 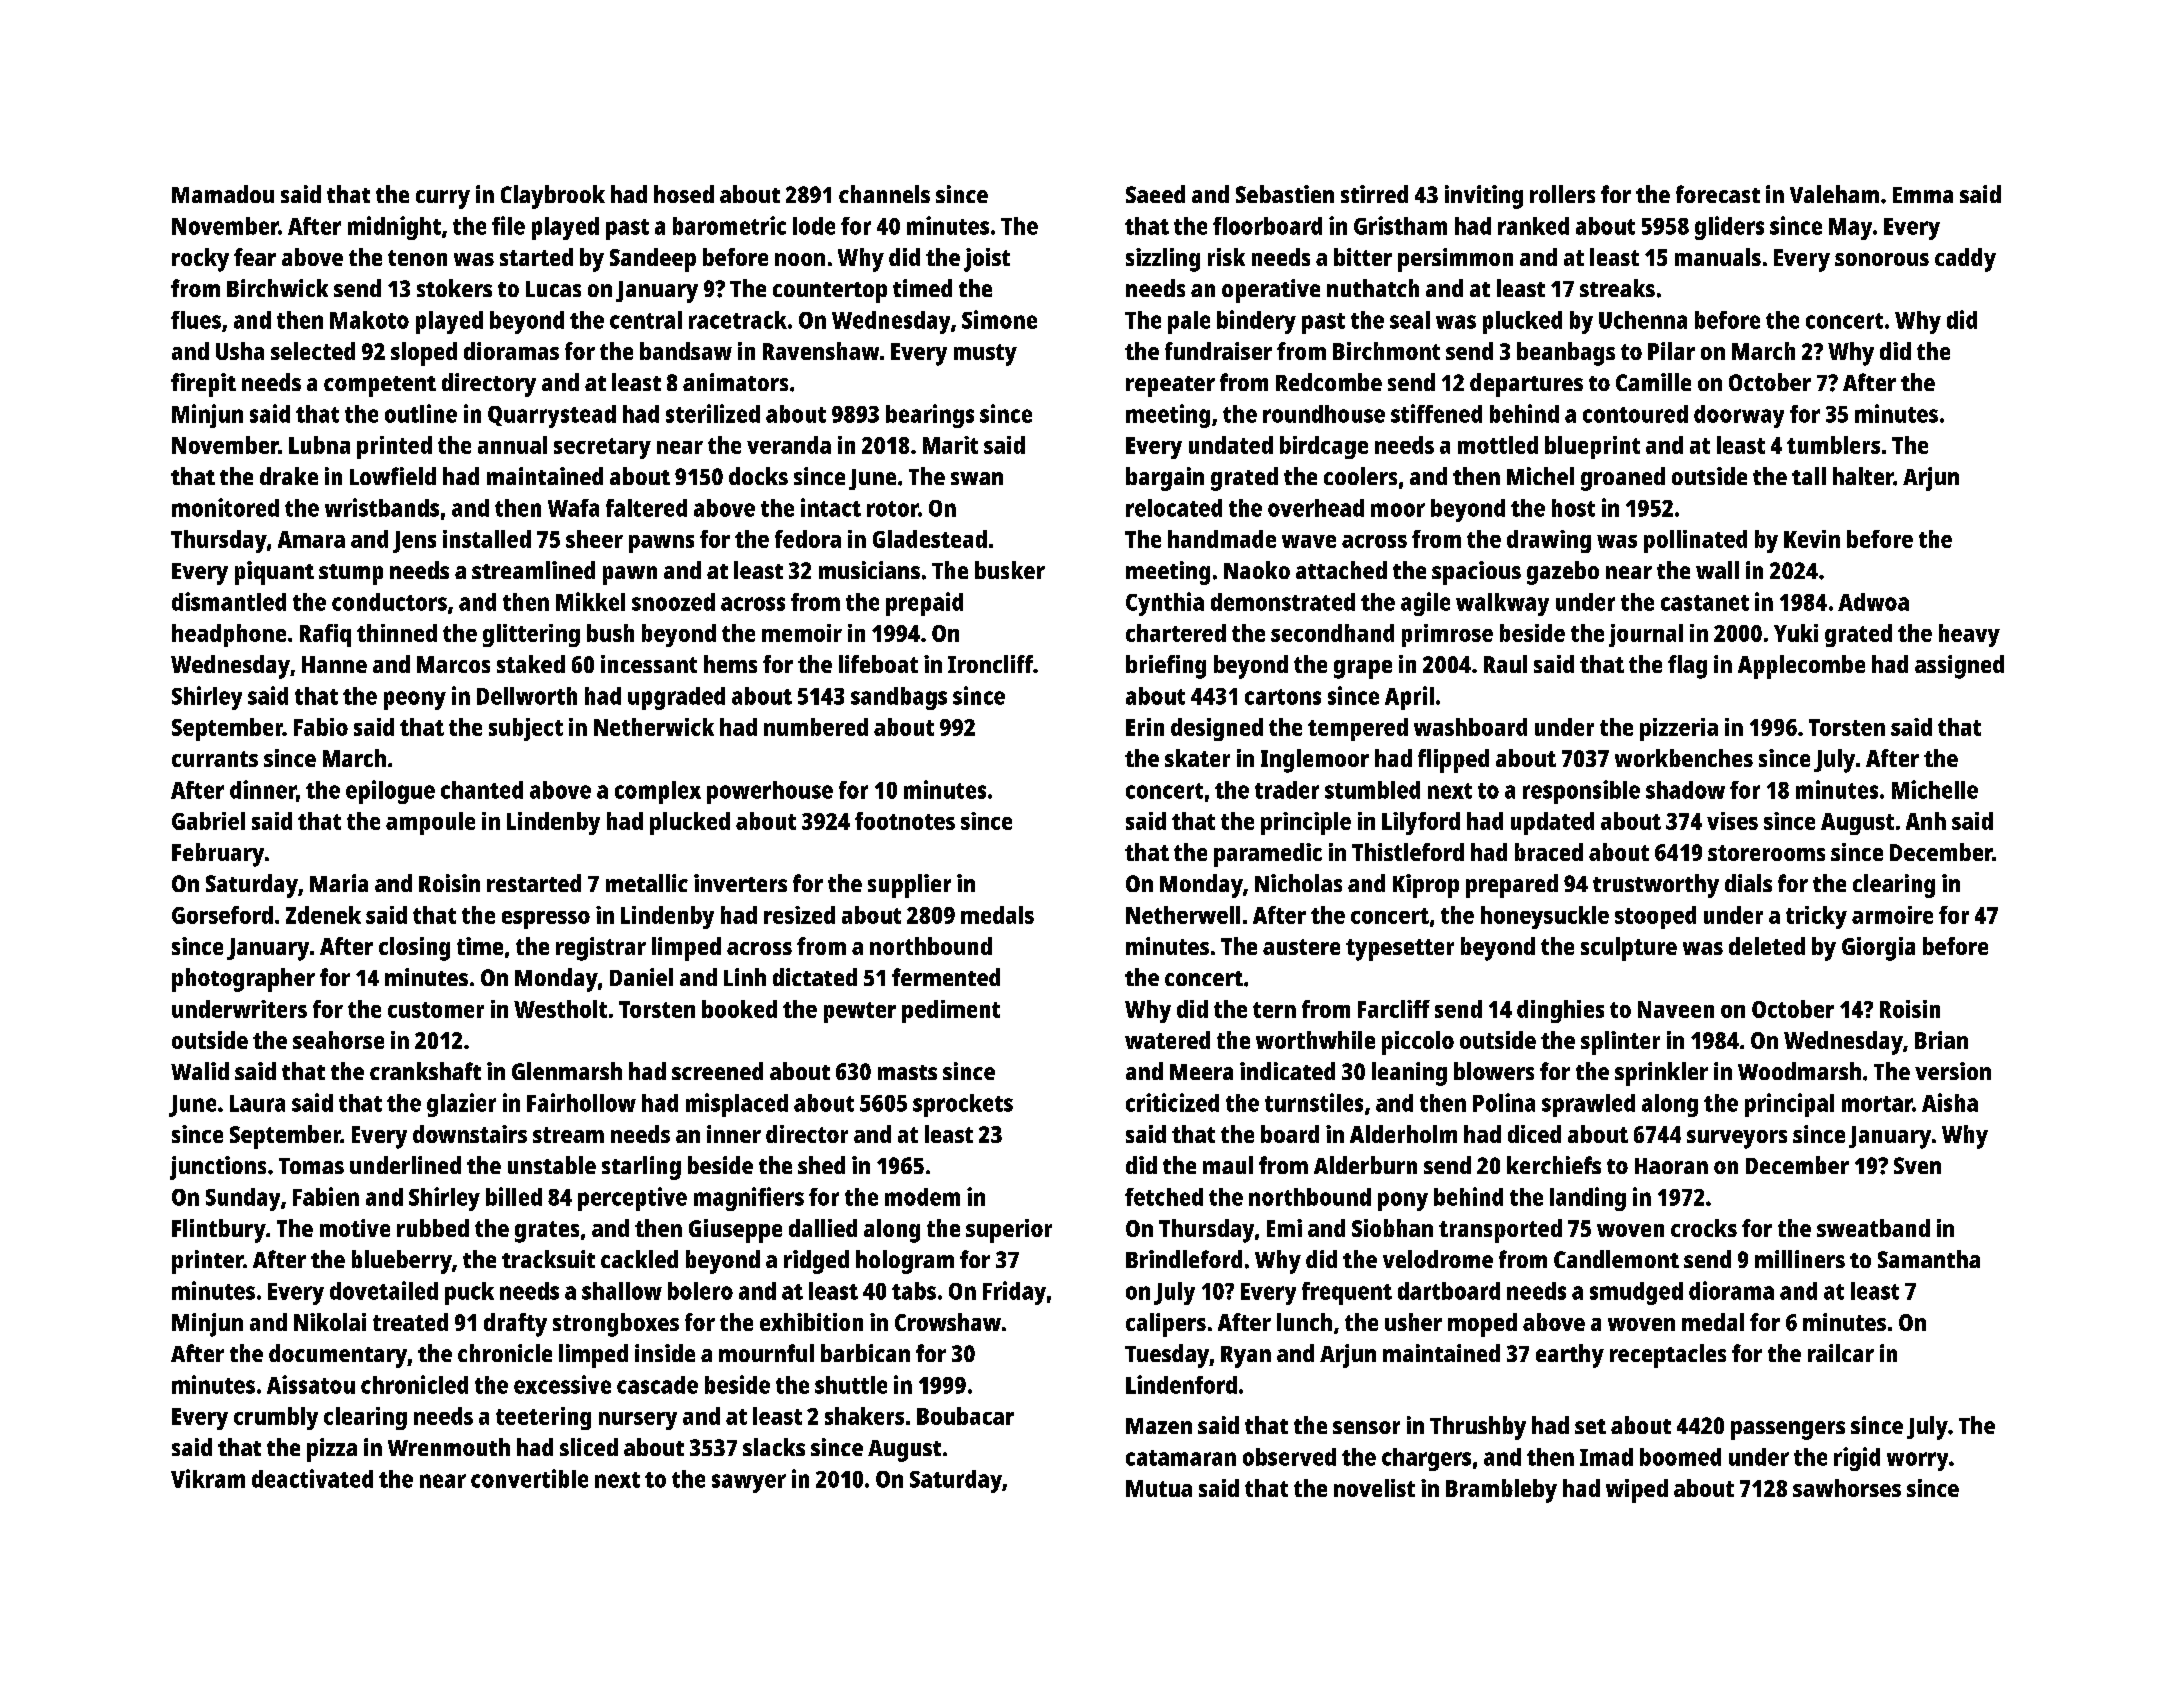 I want to click on Mamadou, so click(x=223, y=194).
